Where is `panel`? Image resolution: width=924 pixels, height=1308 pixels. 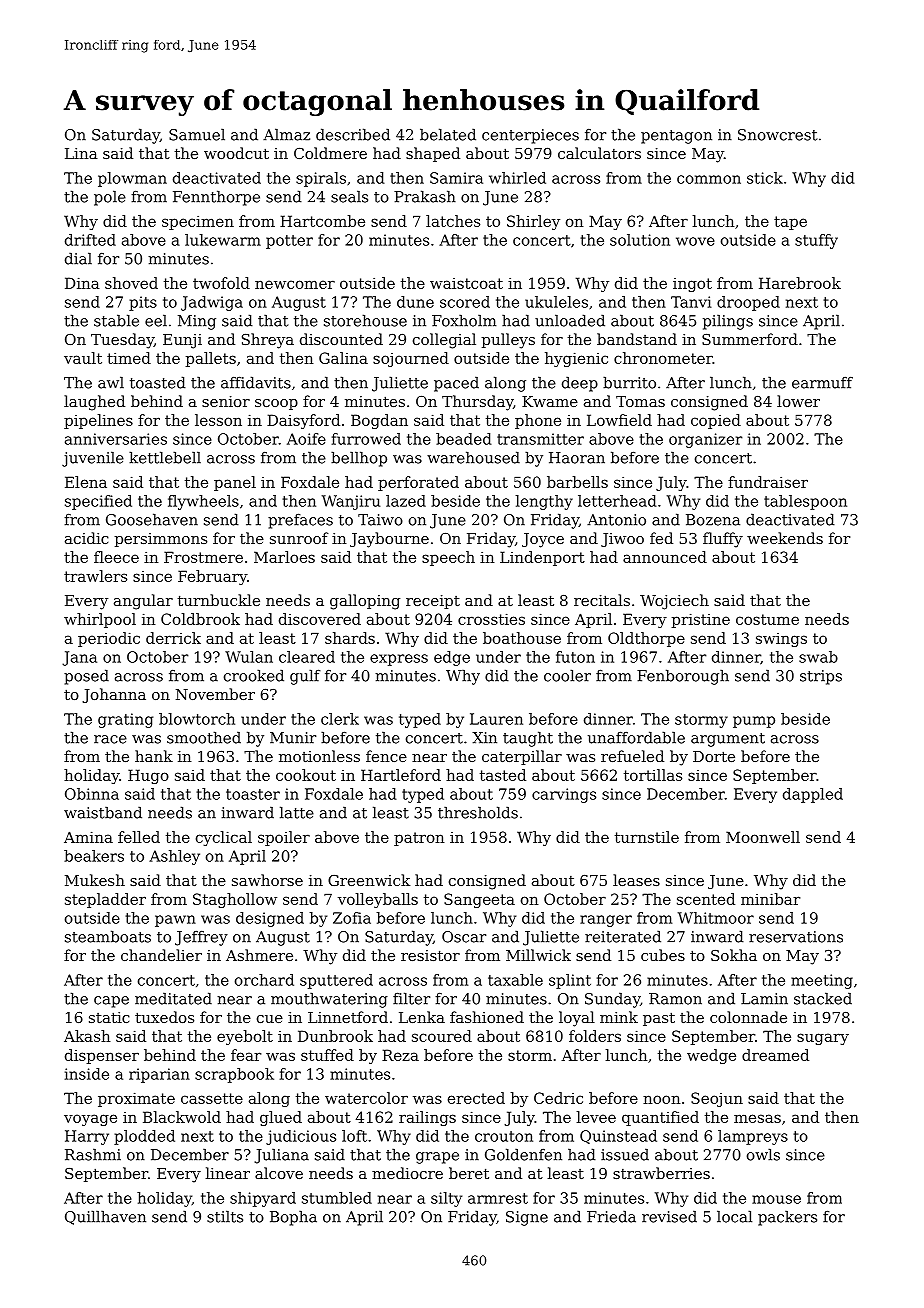
panel is located at coordinates (235, 483).
